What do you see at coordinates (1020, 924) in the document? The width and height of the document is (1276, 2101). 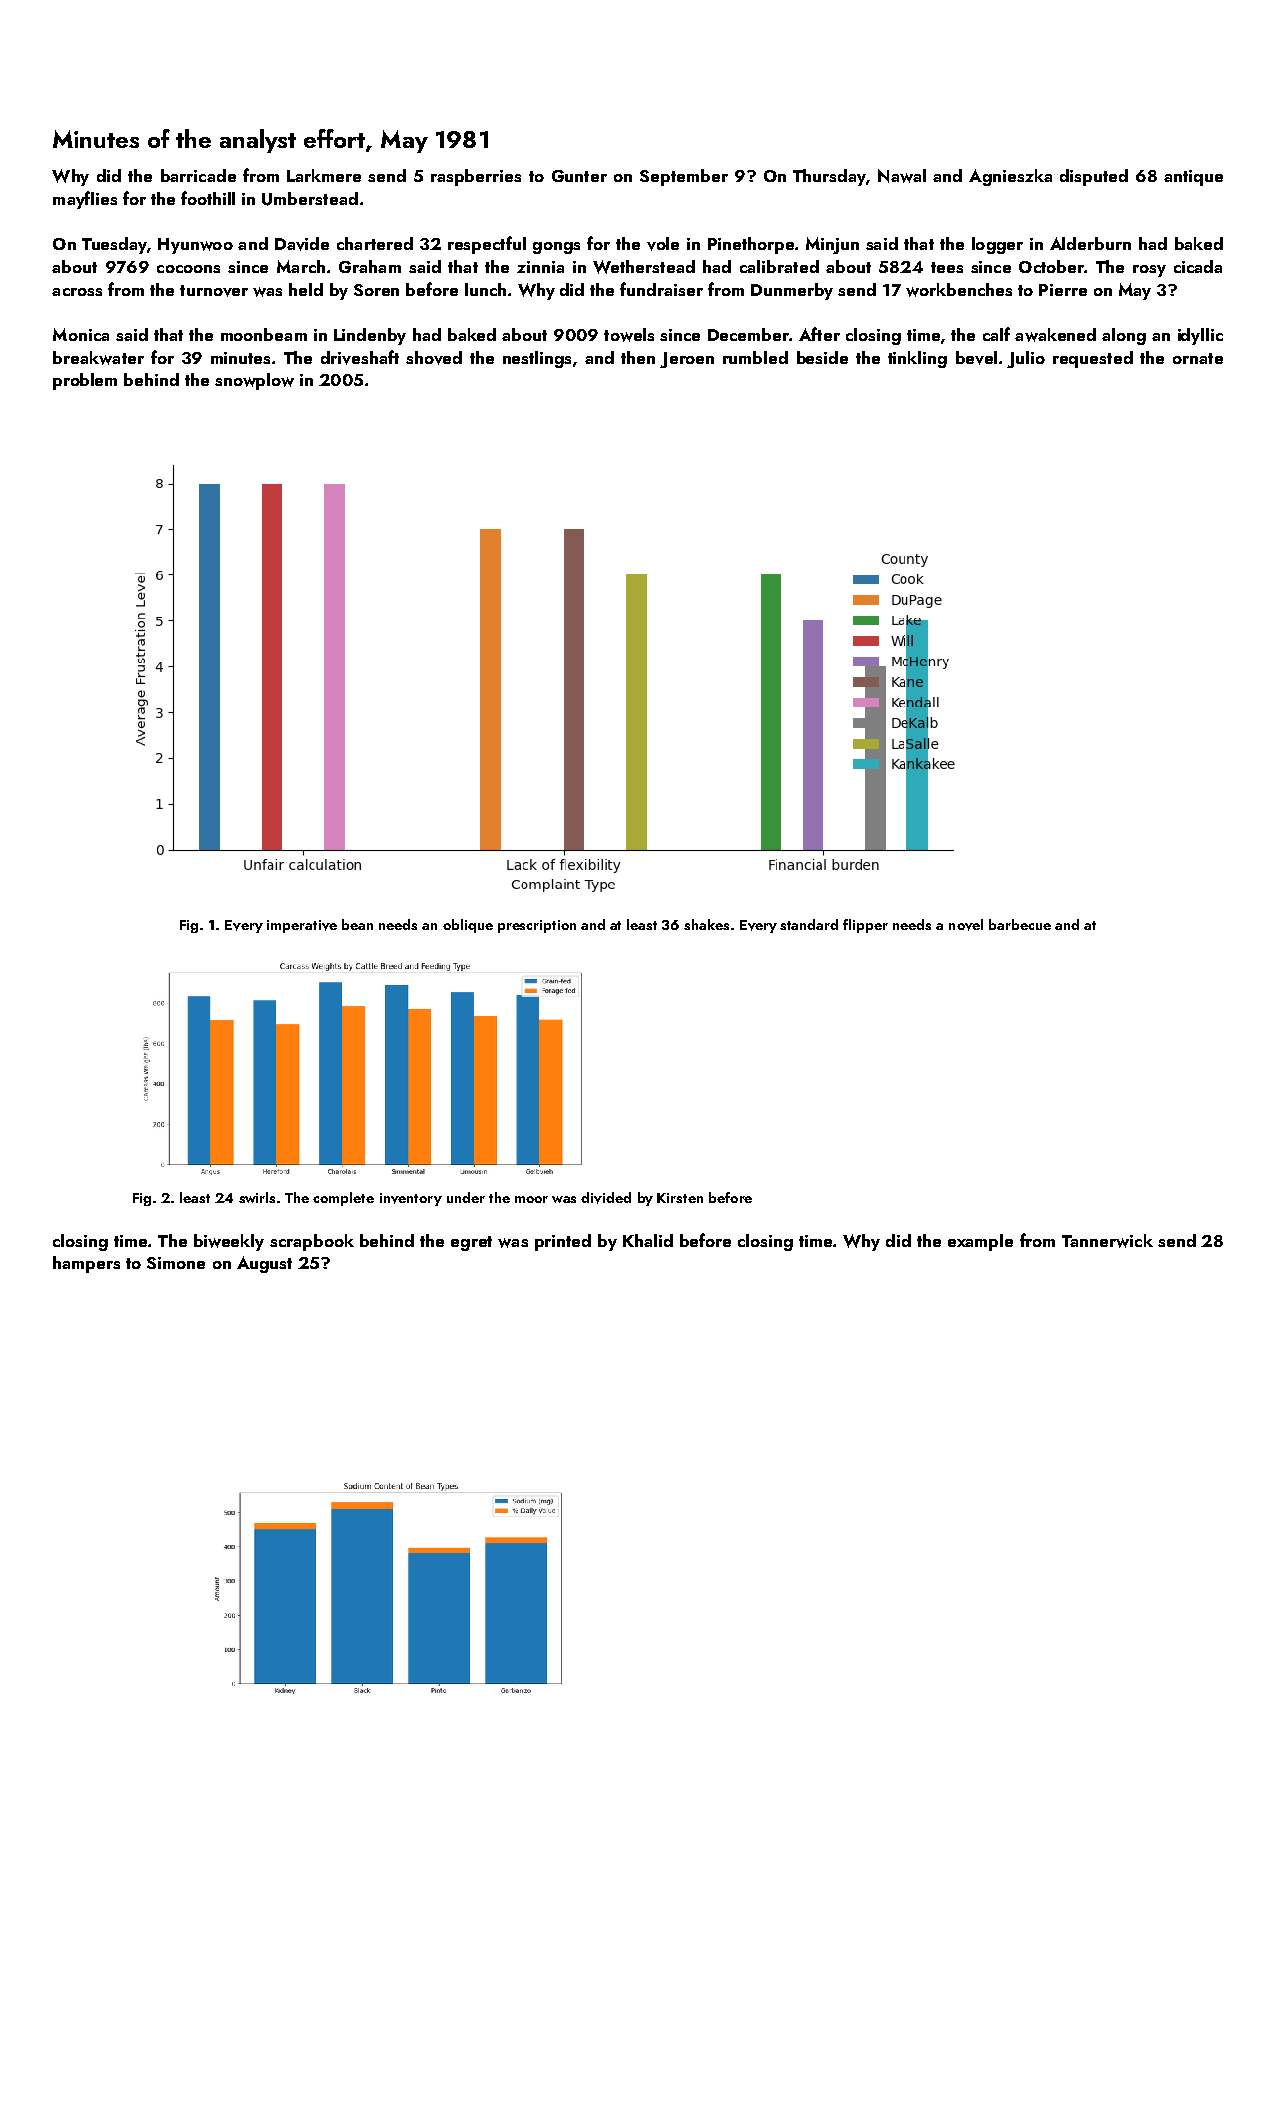 I see `barbecue` at bounding box center [1020, 924].
